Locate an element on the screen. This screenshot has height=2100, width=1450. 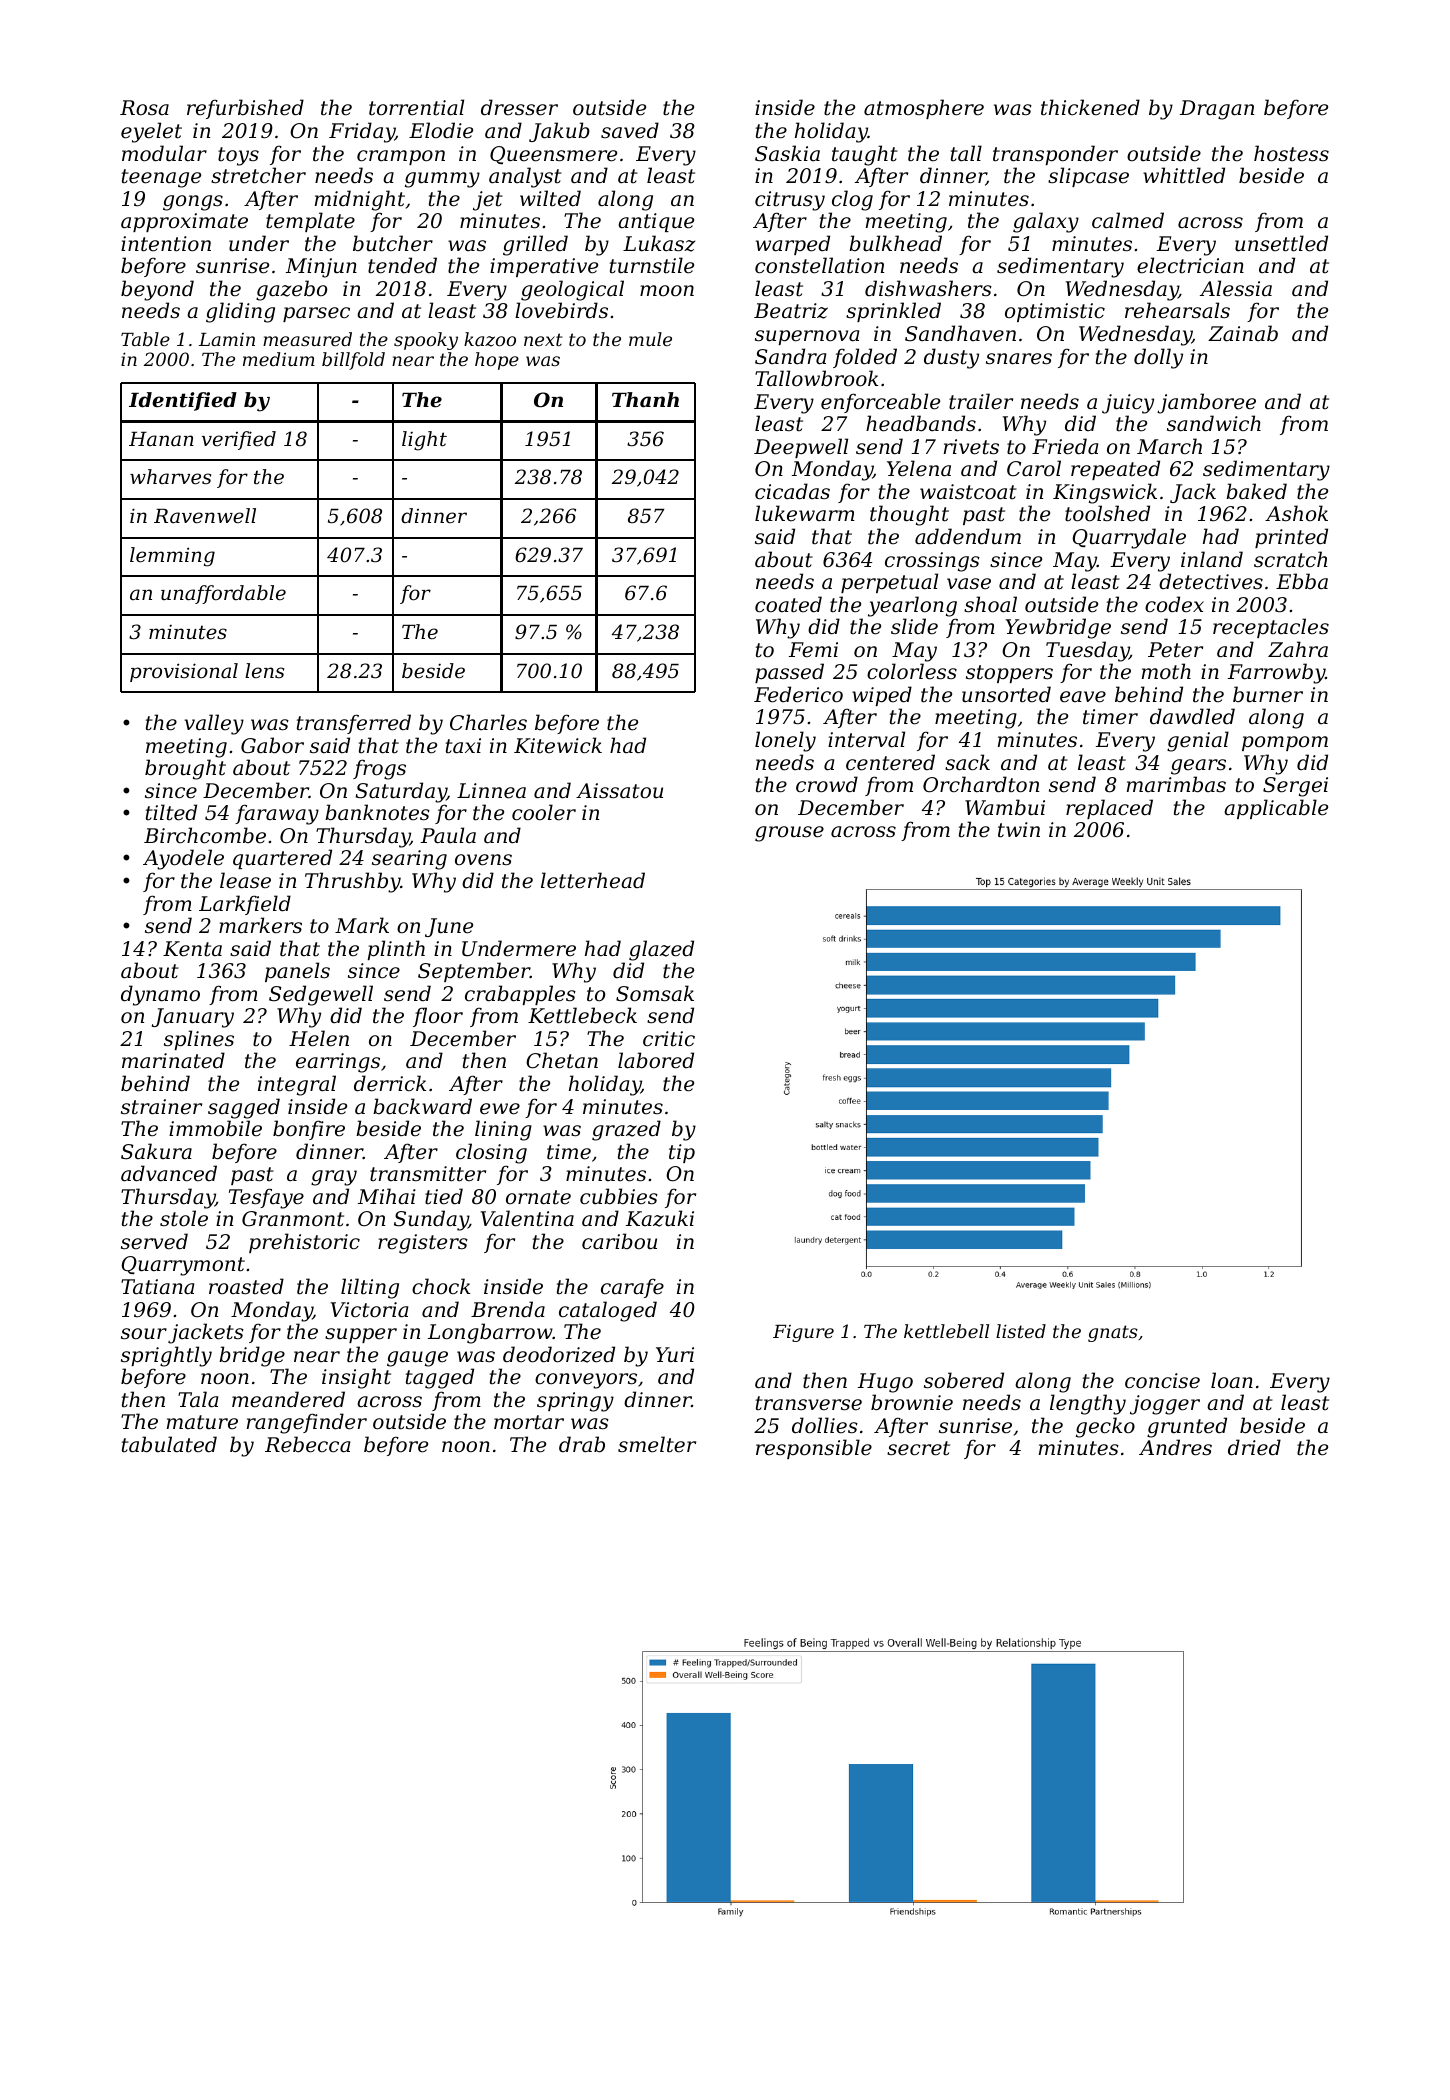
Dragan is located at coordinates (1217, 110).
